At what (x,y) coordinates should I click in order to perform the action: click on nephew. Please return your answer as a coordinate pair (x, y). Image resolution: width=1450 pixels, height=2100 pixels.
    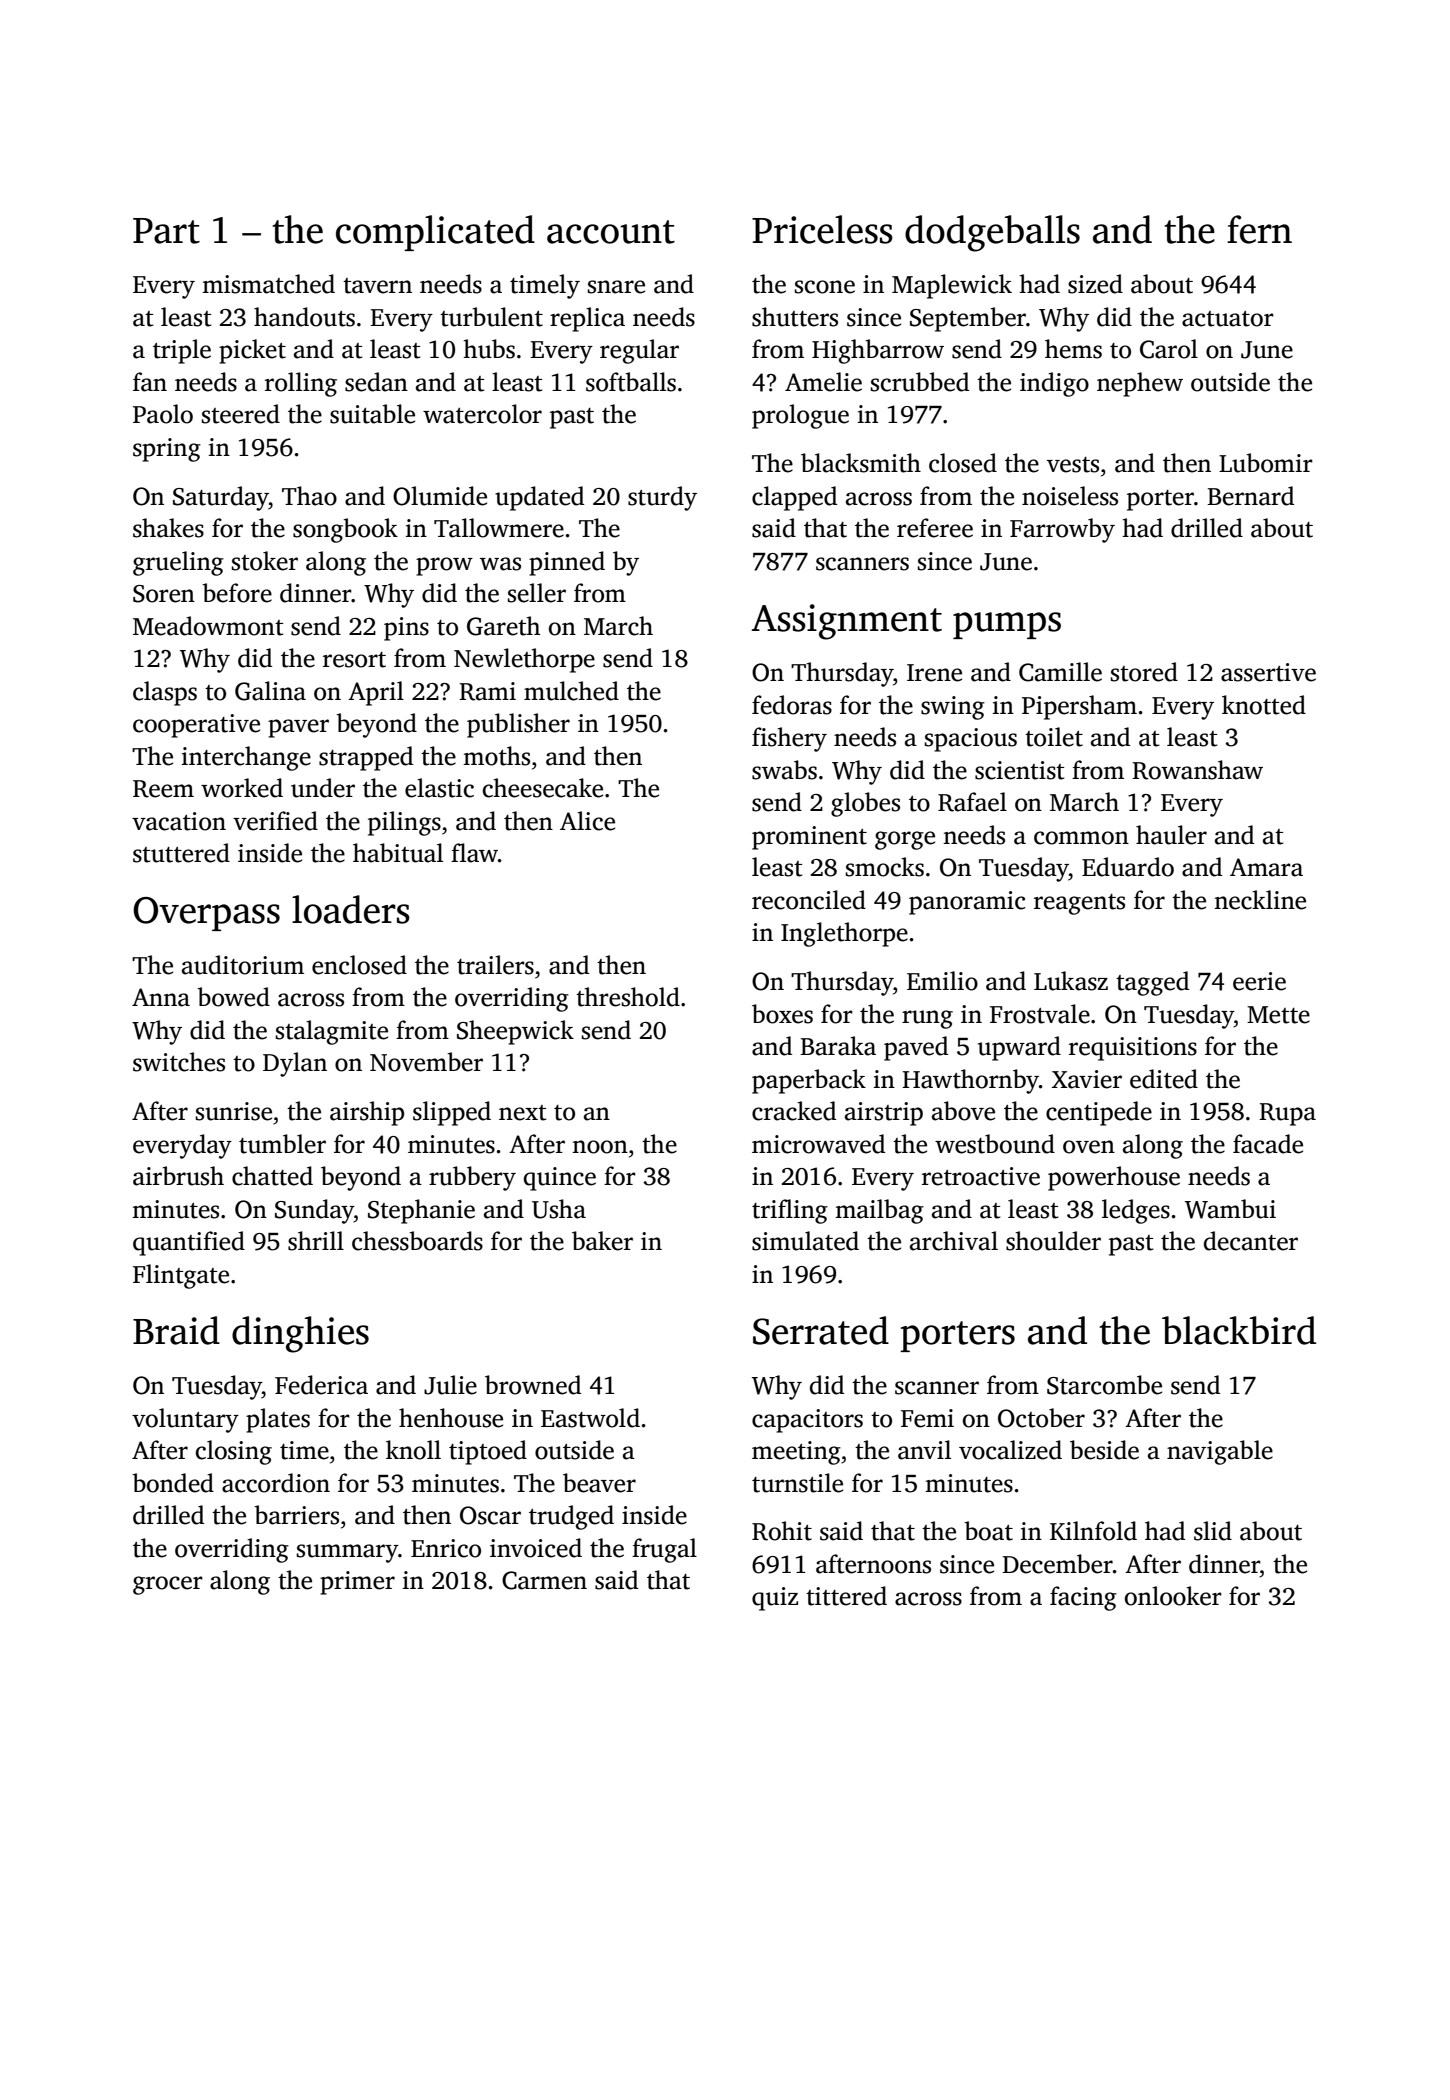
    Looking at the image, I should click on (1140, 384).
